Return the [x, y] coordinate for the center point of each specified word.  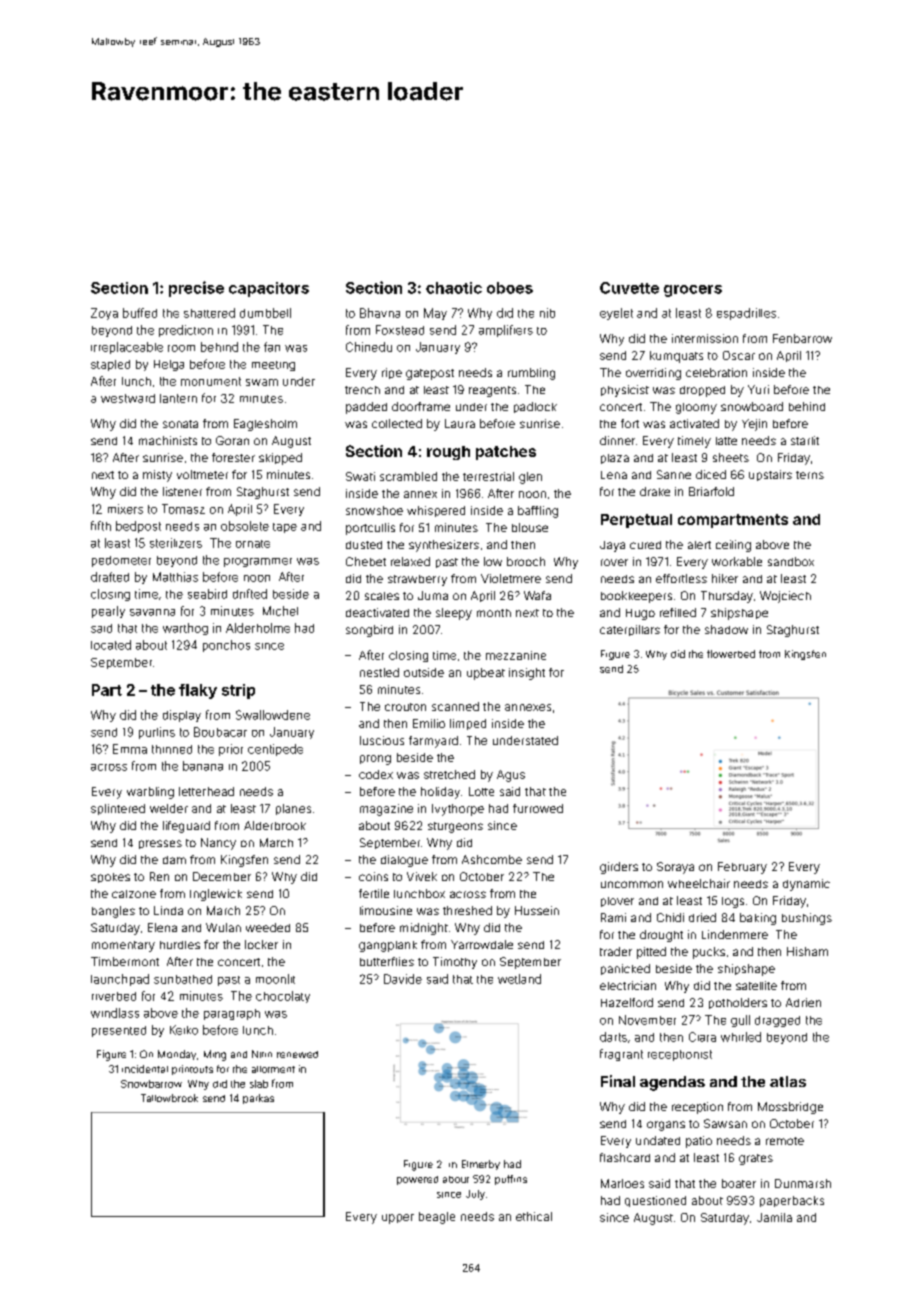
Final [618, 1081]
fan [272, 347]
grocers [693, 291]
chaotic [454, 288]
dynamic [806, 885]
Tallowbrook [169, 1098]
